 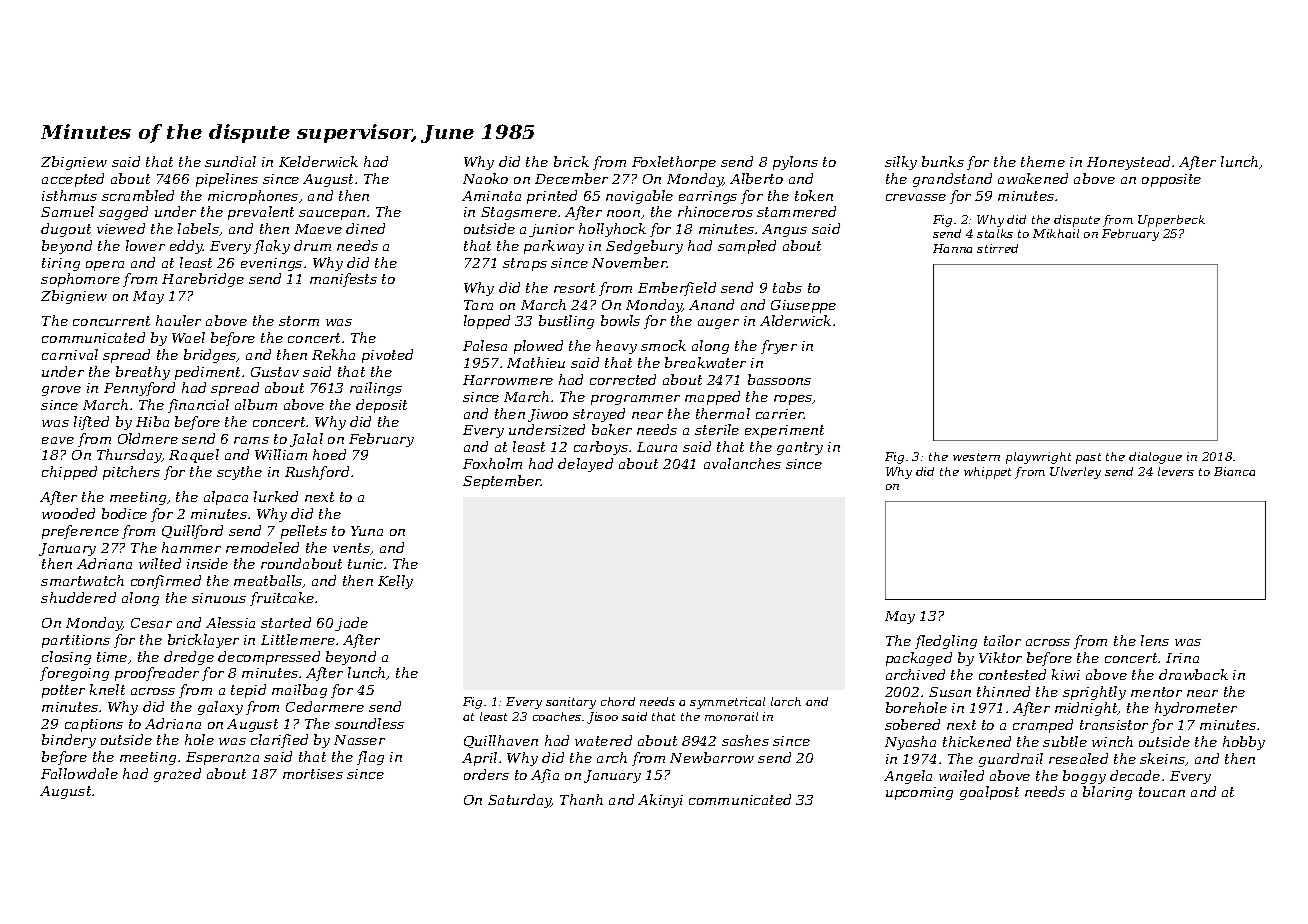 What do you see at coordinates (351, 624) in the document?
I see `jade` at bounding box center [351, 624].
